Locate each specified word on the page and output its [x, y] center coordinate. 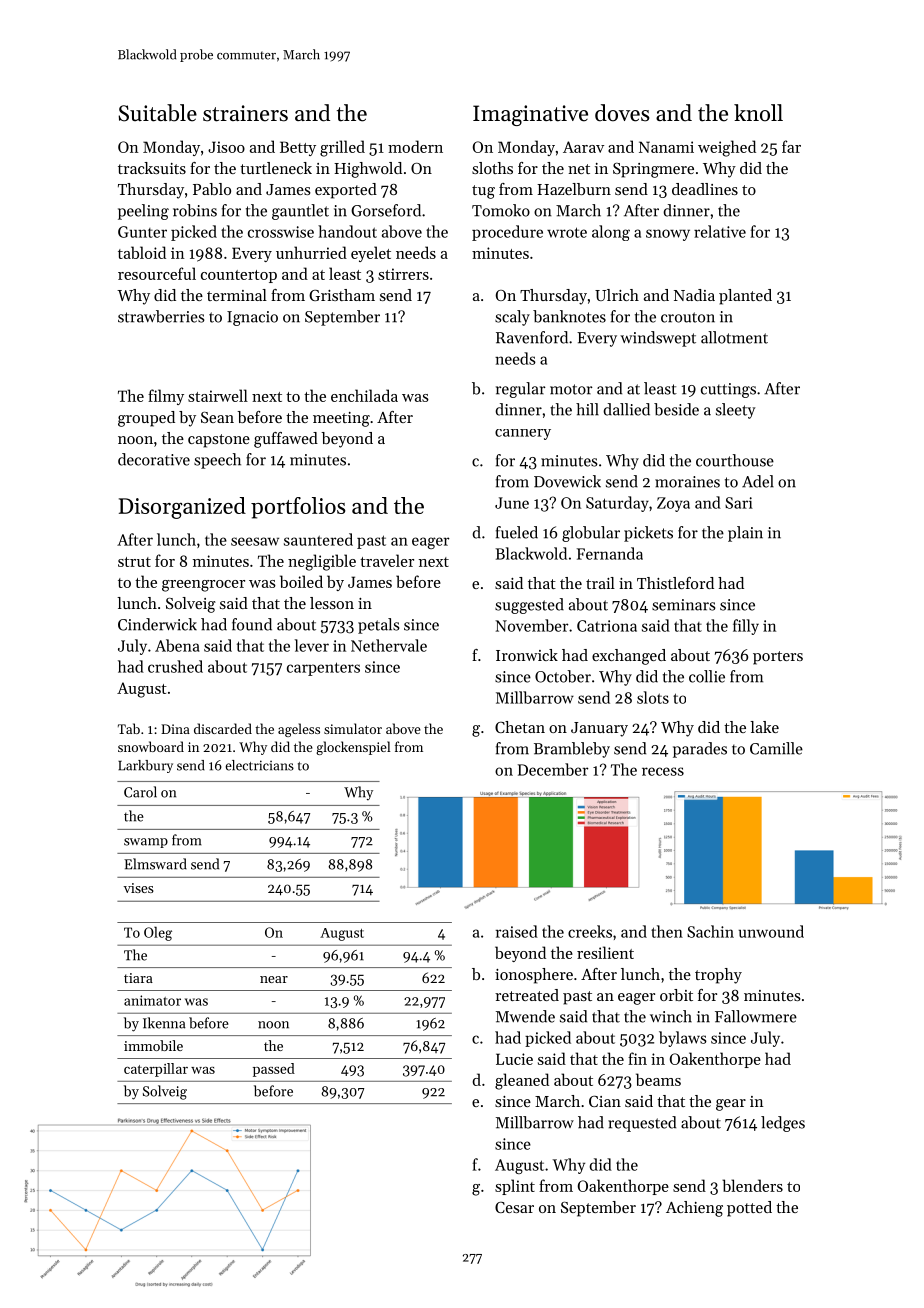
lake [764, 727]
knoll [758, 113]
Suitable [157, 113]
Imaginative [530, 115]
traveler [387, 560]
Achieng [694, 1209]
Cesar [514, 1207]
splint [515, 1187]
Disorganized [182, 508]
